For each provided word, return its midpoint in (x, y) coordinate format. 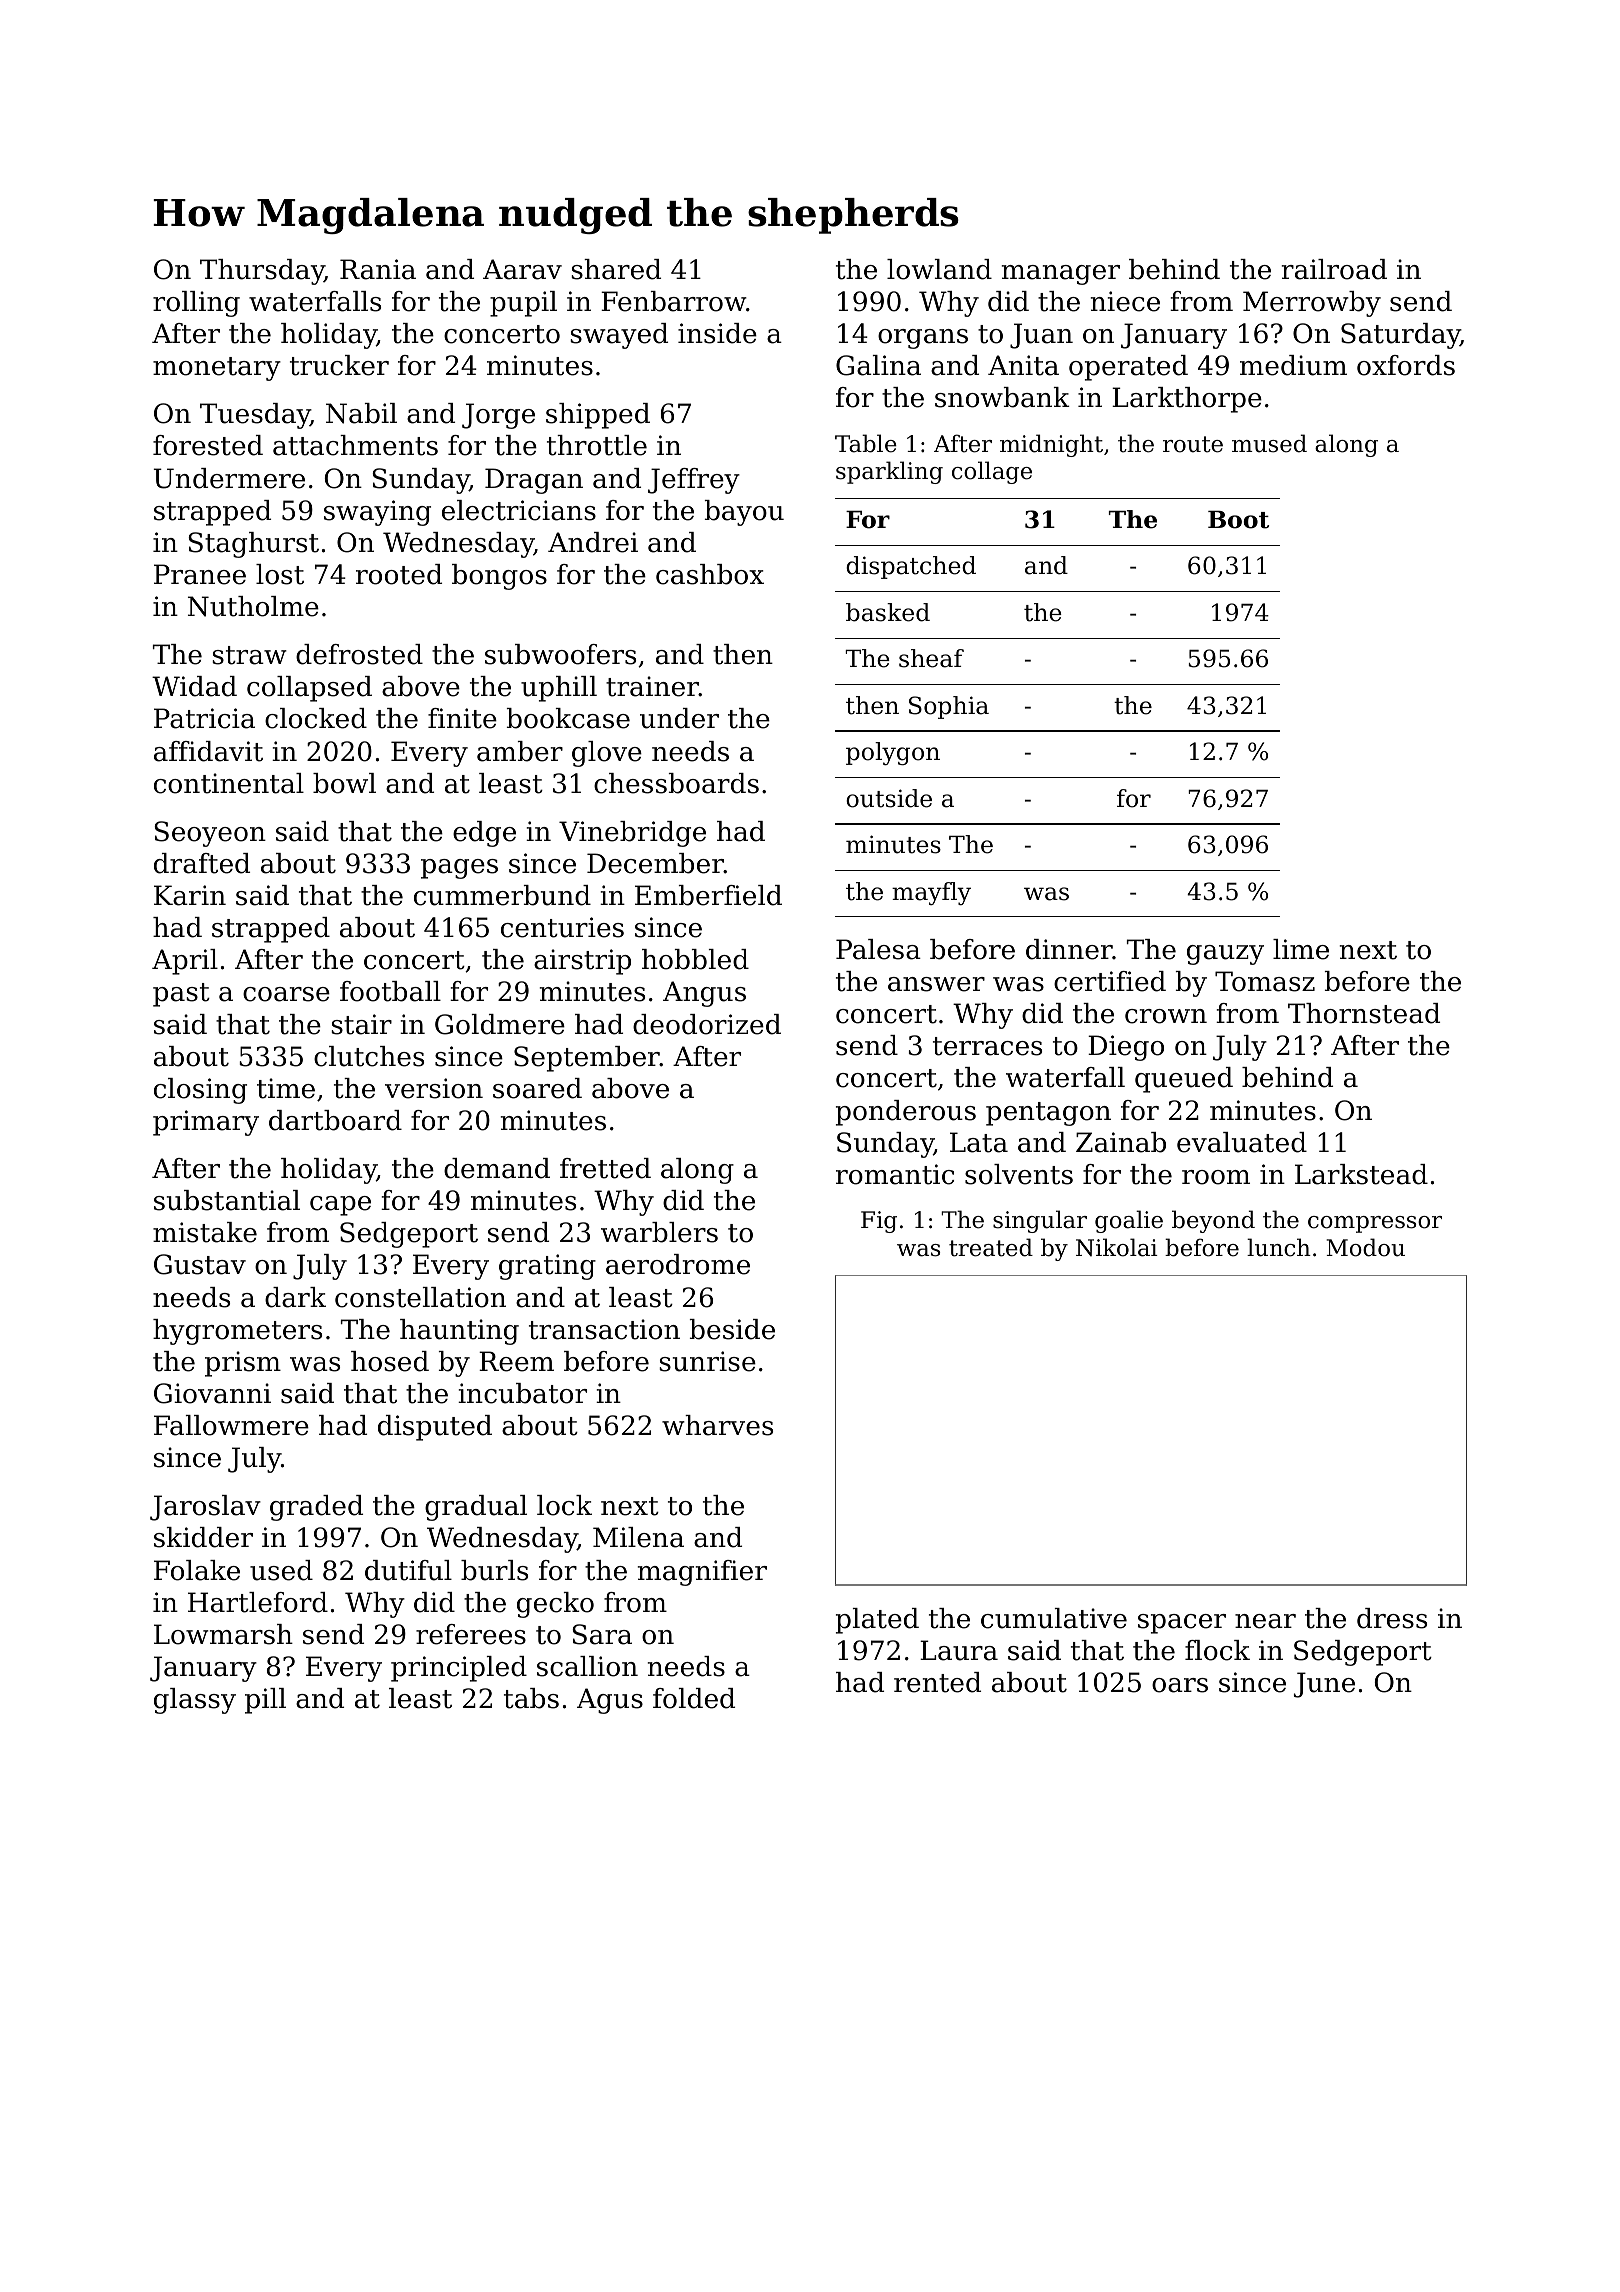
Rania (378, 269)
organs (923, 339)
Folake (197, 1570)
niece (1125, 301)
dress (1392, 1618)
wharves (717, 1425)
